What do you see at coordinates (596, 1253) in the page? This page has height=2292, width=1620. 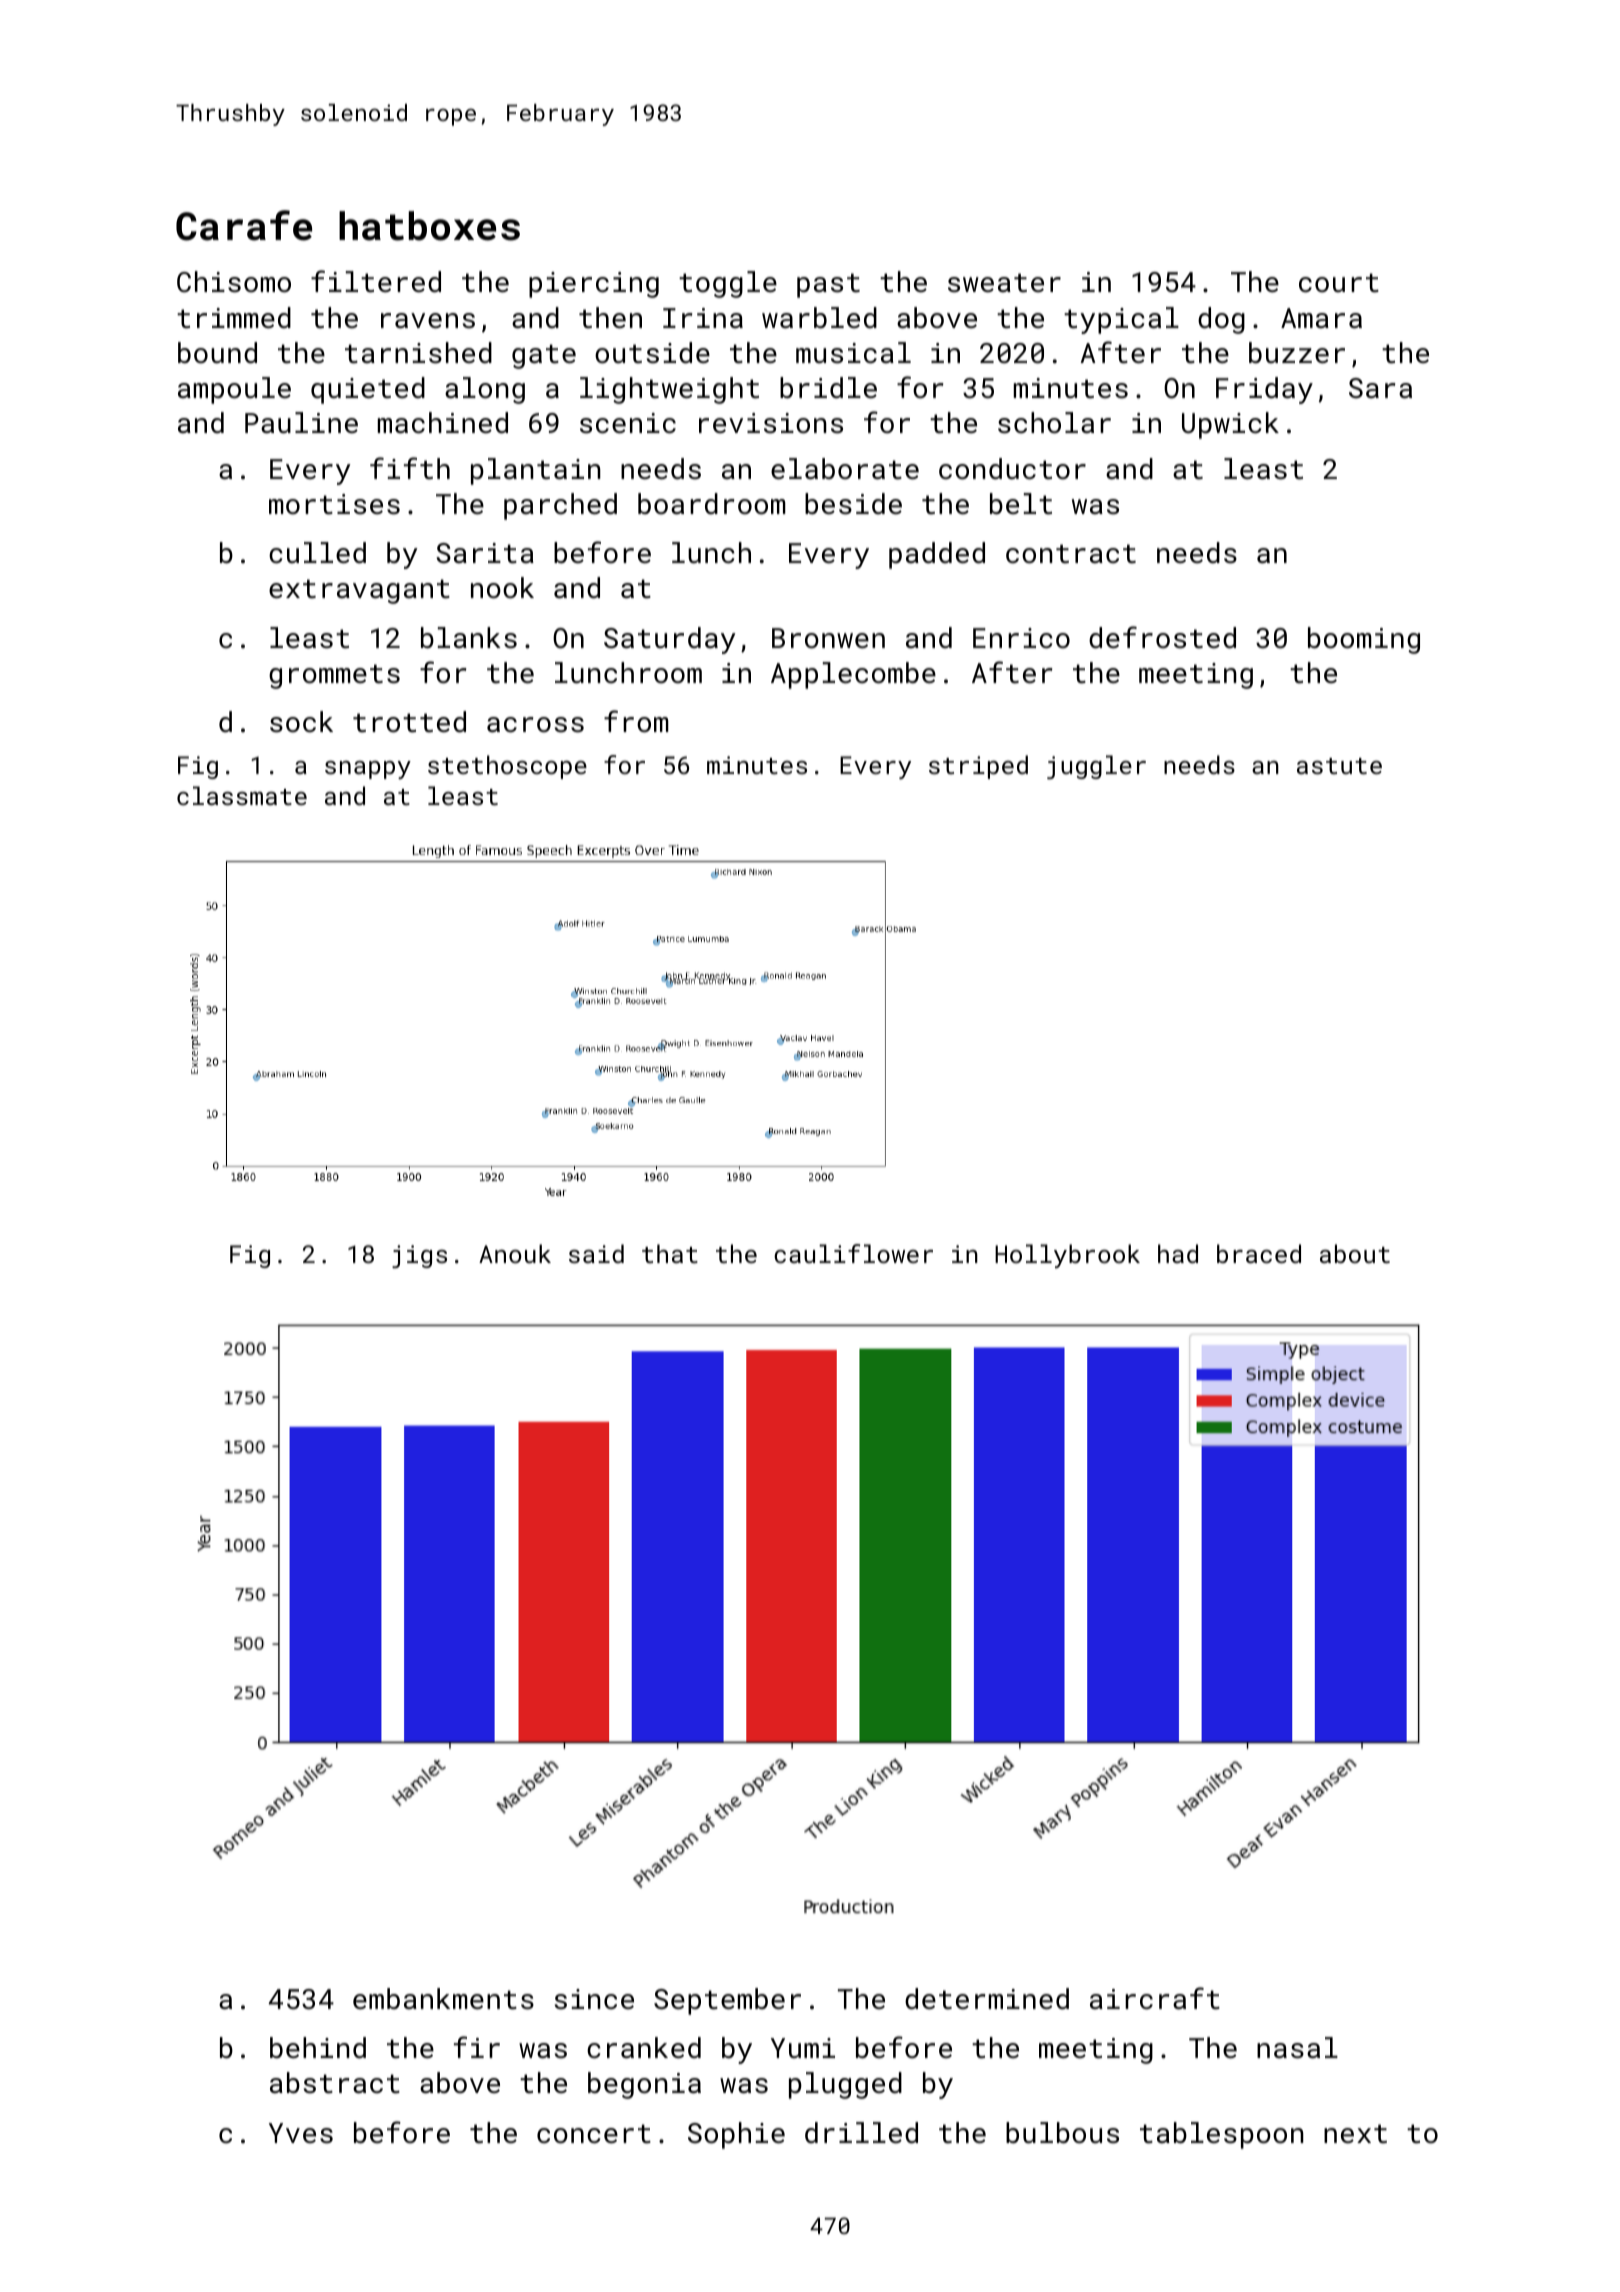 I see `said` at bounding box center [596, 1253].
